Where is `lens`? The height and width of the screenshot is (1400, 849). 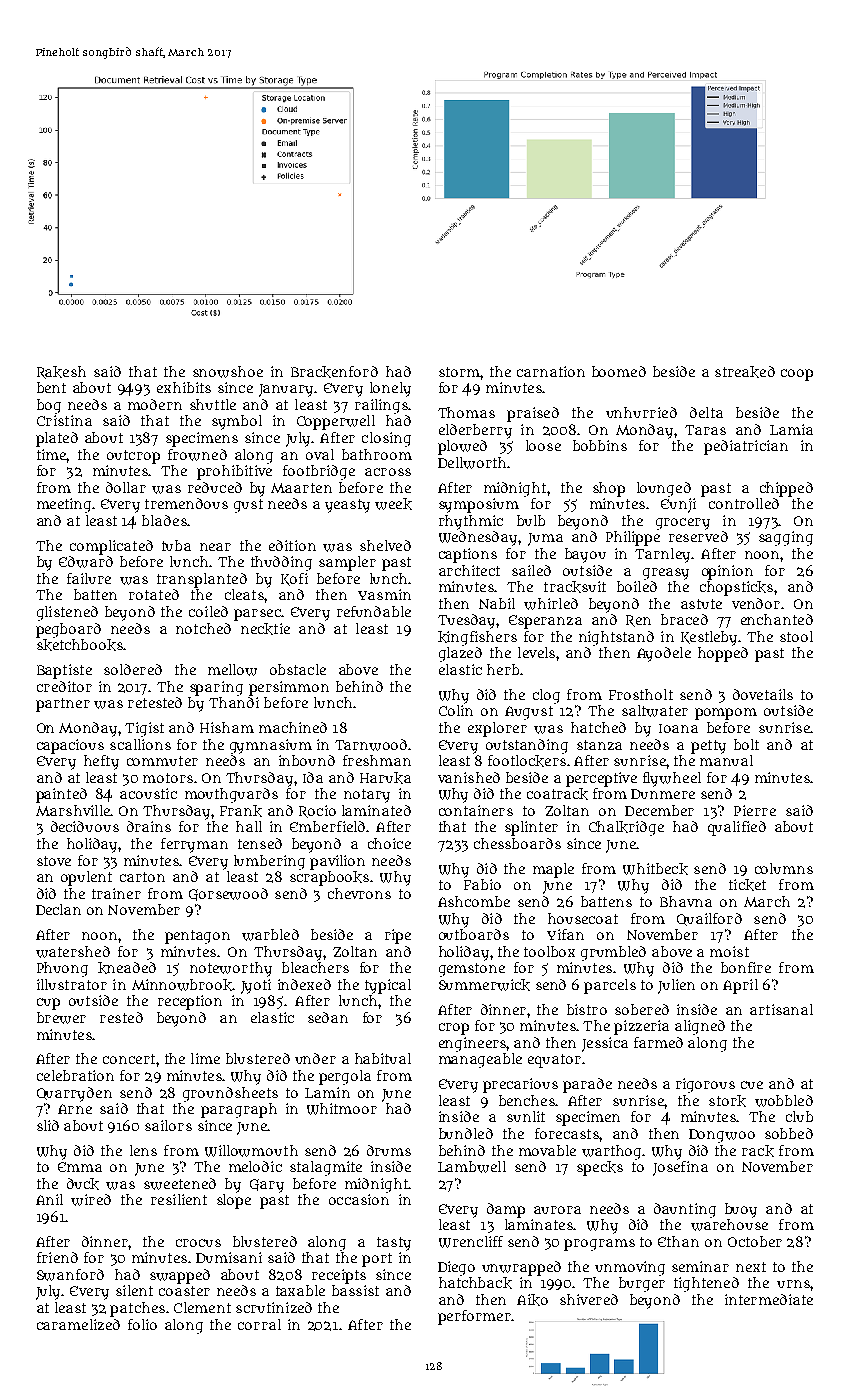 lens is located at coordinates (143, 1150).
